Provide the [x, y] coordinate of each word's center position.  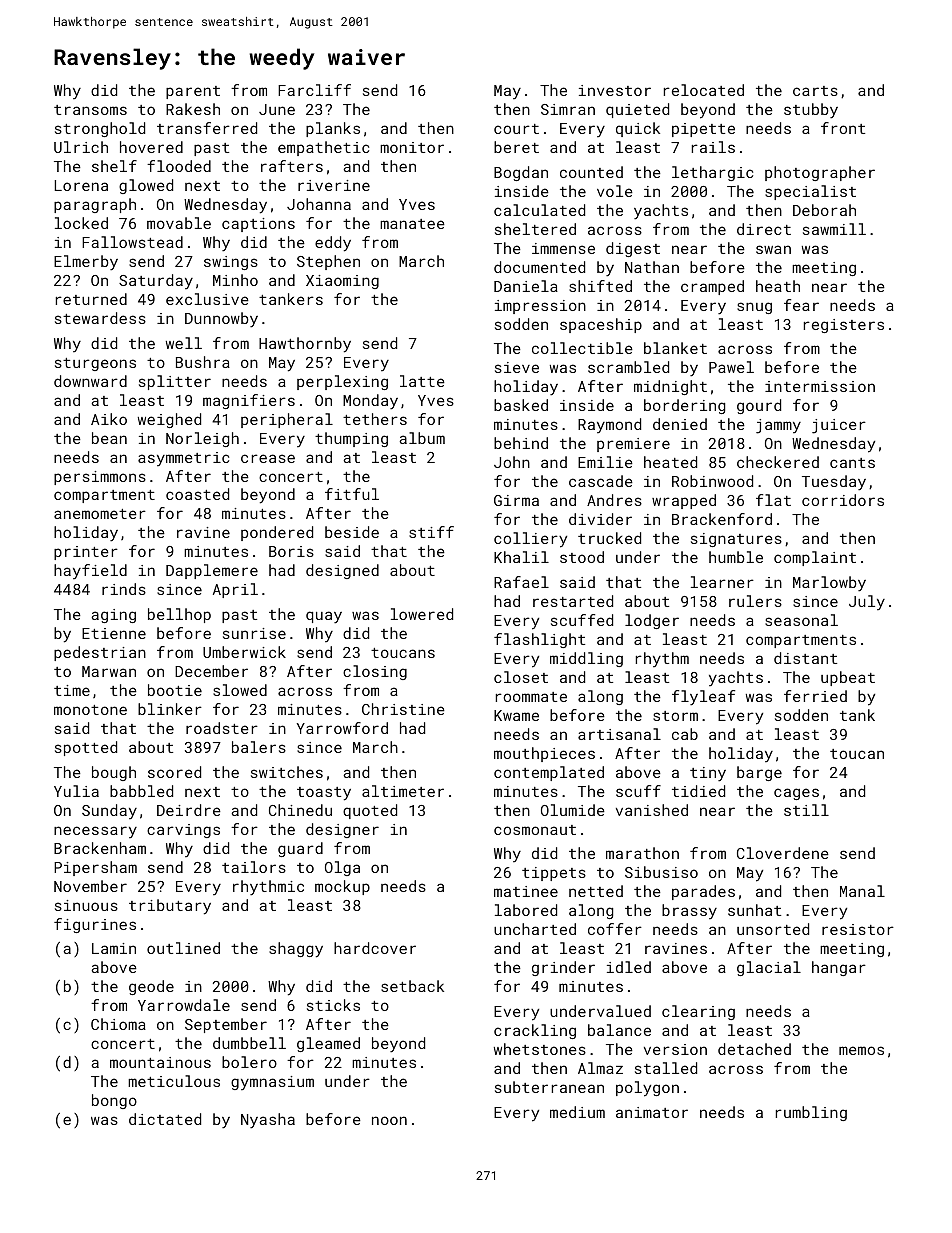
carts [815, 91]
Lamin [114, 948]
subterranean [549, 1087]
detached [754, 1049]
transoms [90, 110]
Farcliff [314, 90]
